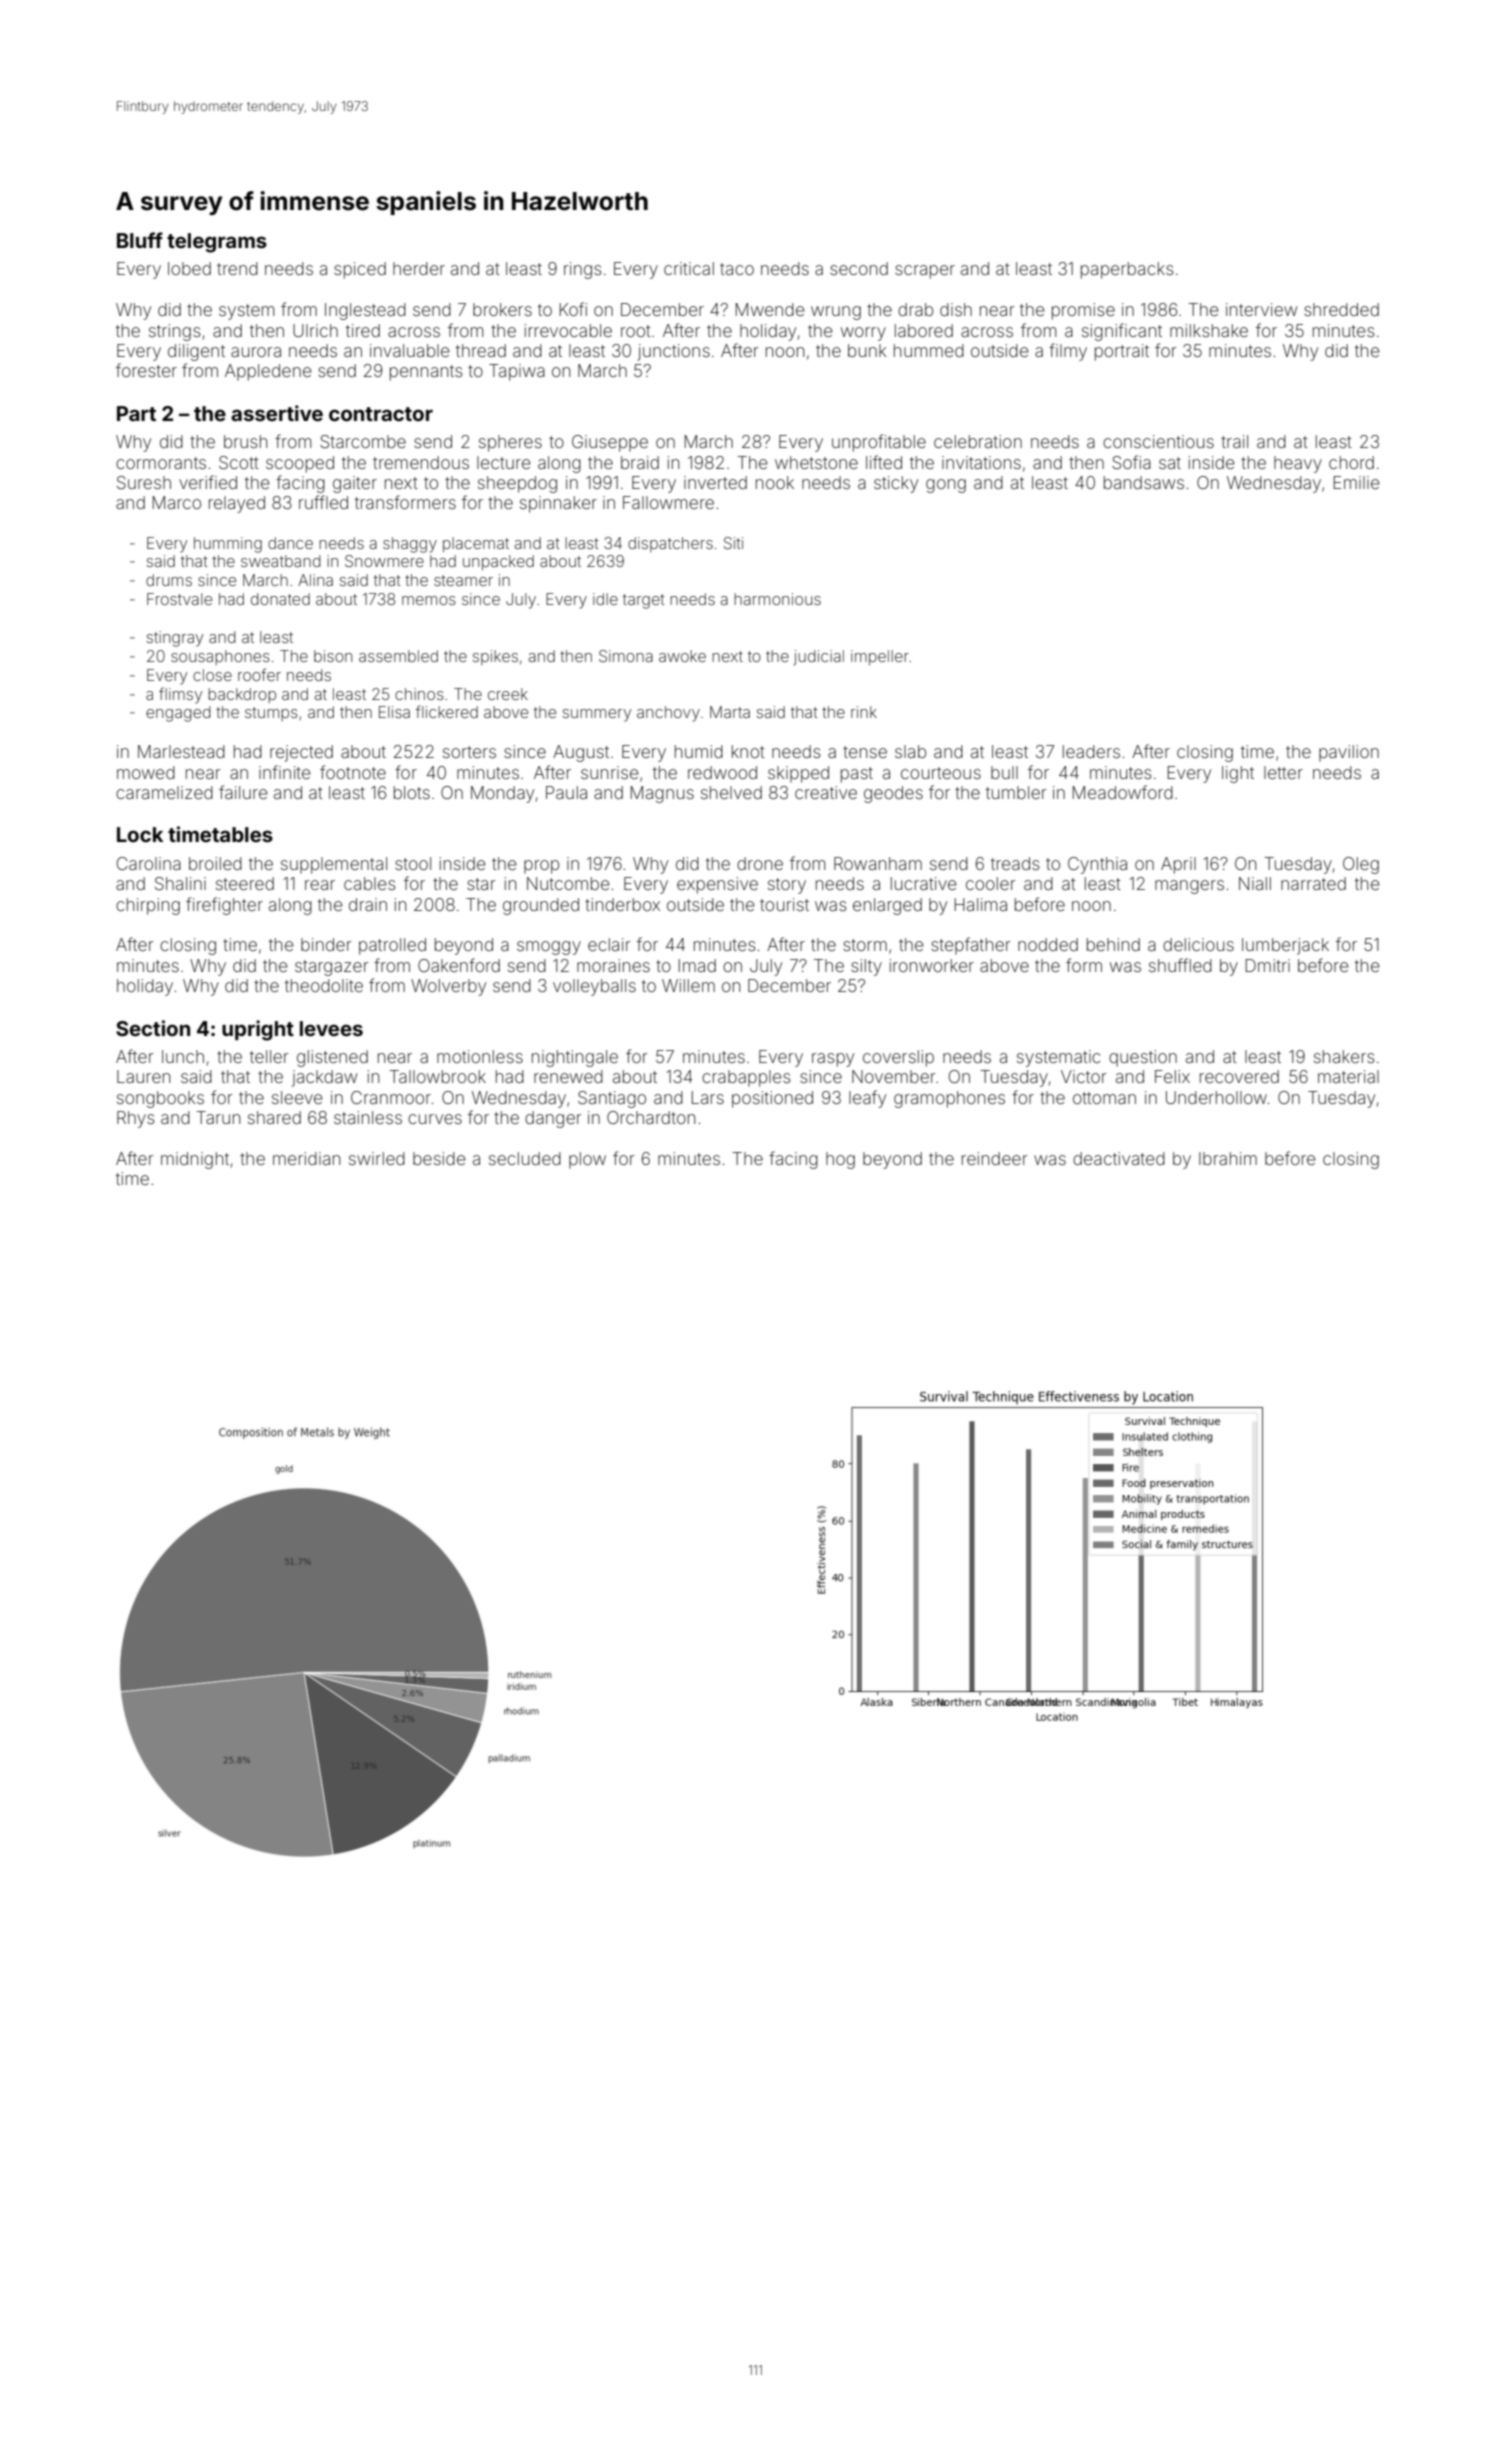 The height and width of the image is (2464, 1496). Describe the element at coordinates (331, 1028) in the image. I see `levees` at that location.
